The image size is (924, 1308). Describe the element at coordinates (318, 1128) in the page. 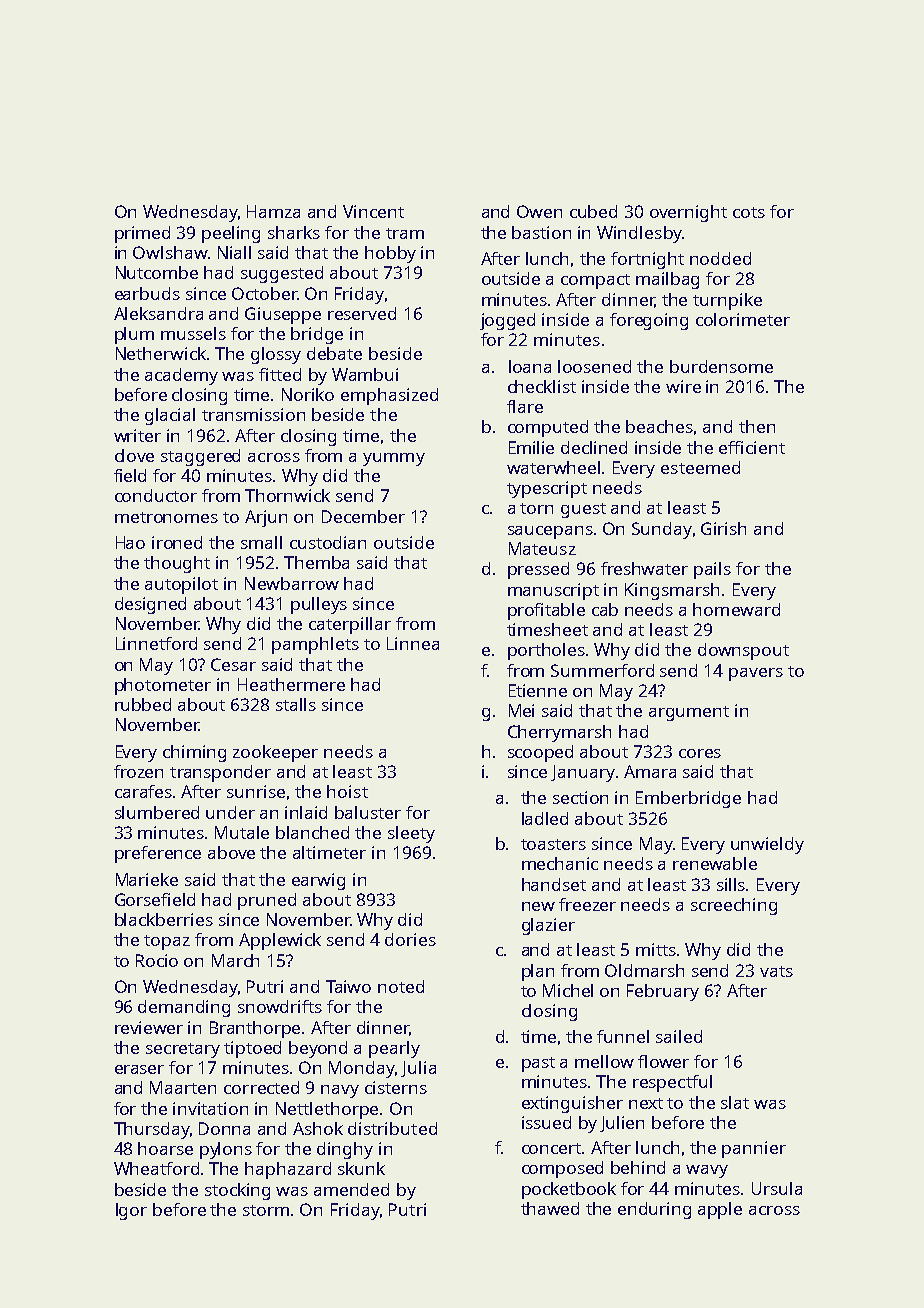

I see `Ashok` at that location.
